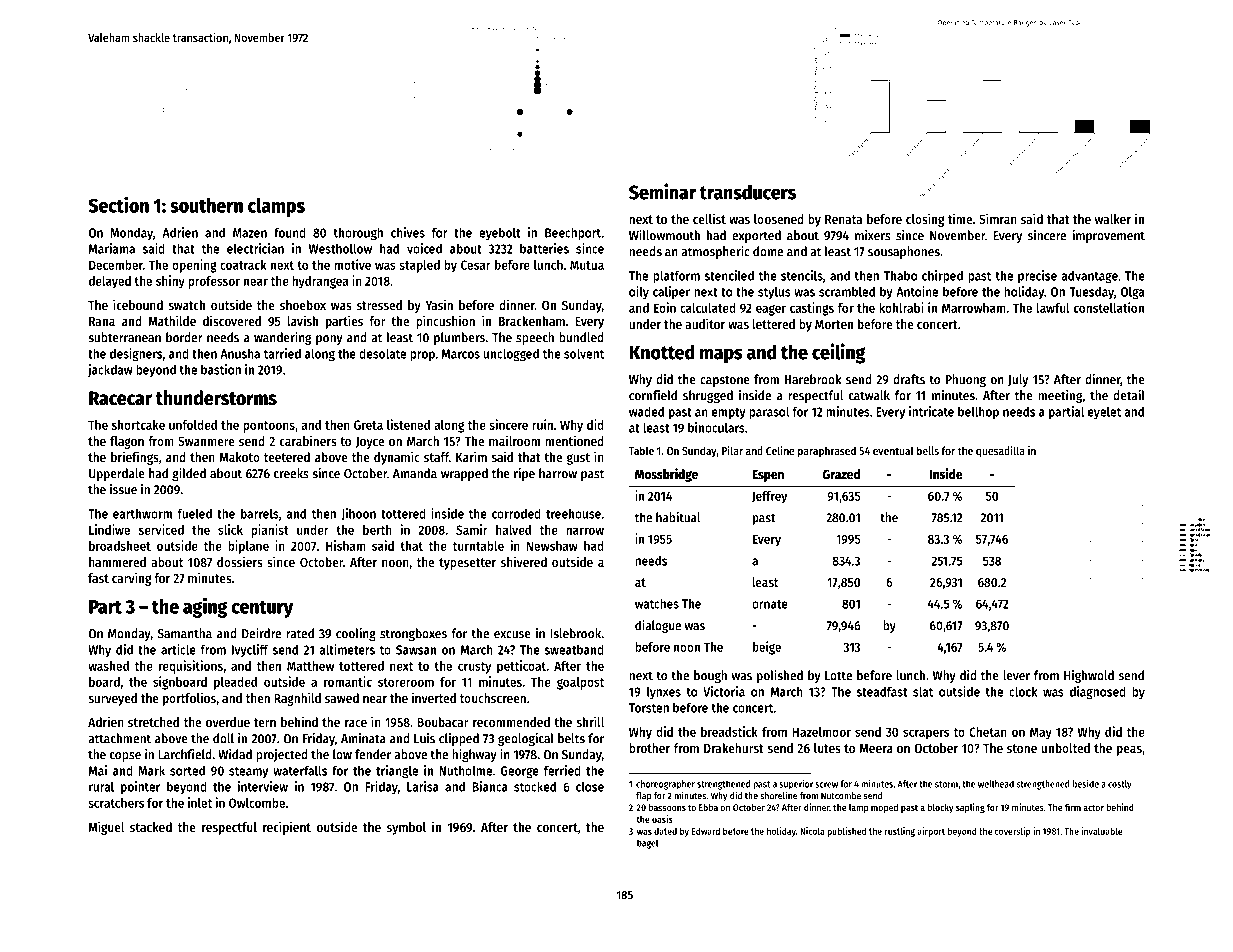  Describe the element at coordinates (151, 827) in the screenshot. I see `stacked` at that location.
